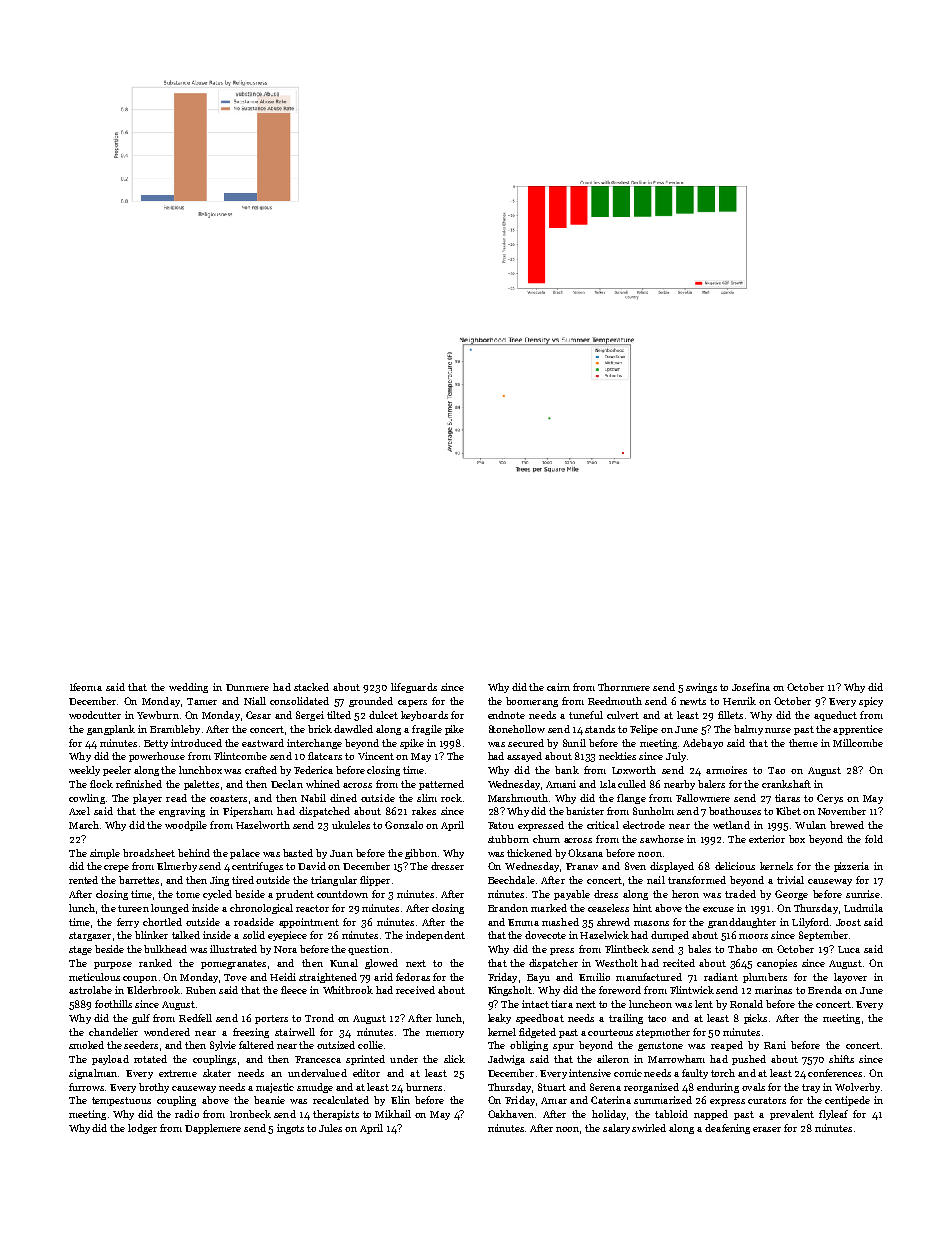  Describe the element at coordinates (670, 936) in the screenshot. I see `dumped` at that location.
